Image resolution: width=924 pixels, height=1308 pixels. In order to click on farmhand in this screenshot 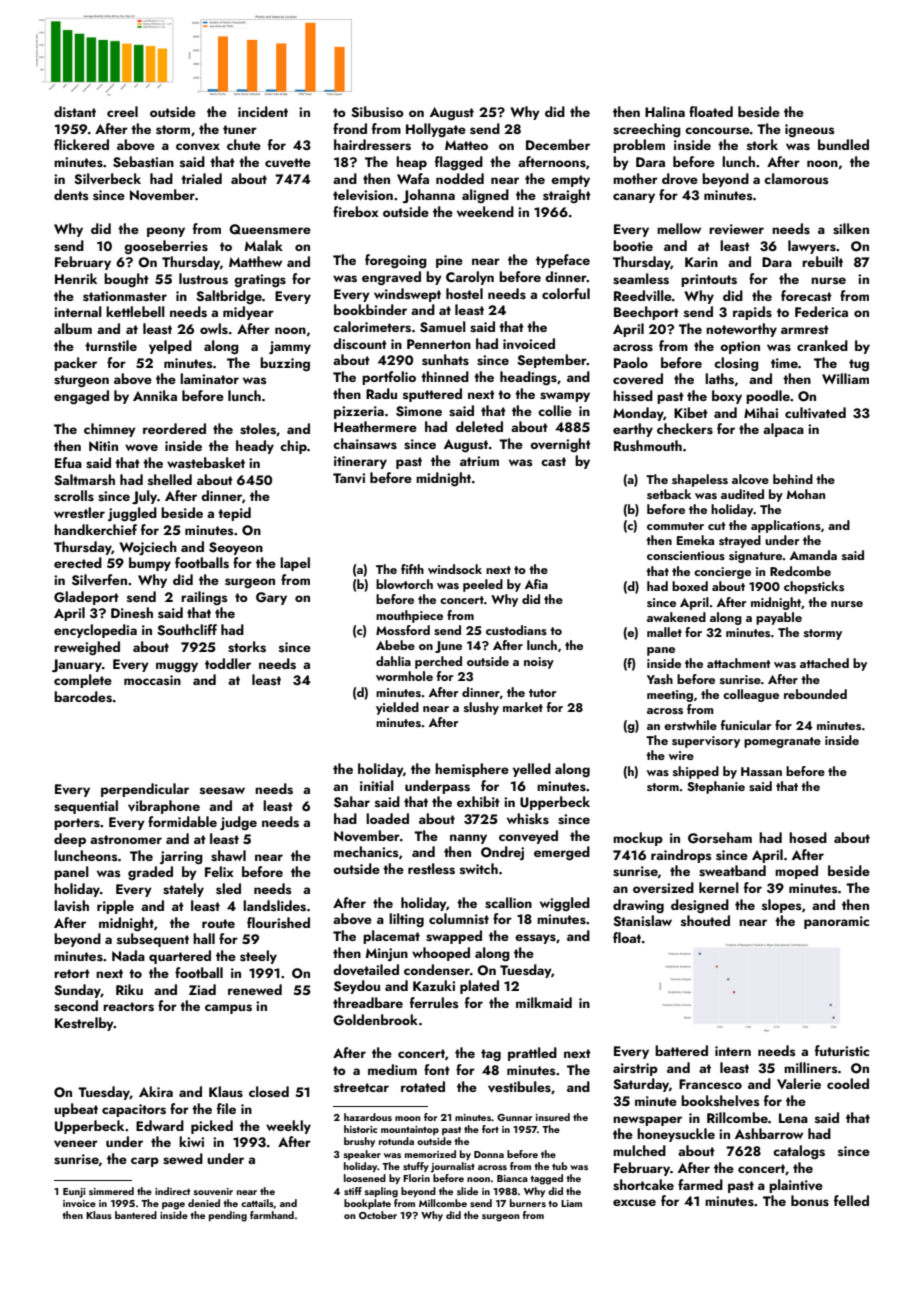, I will do `click(272, 1215)`.
